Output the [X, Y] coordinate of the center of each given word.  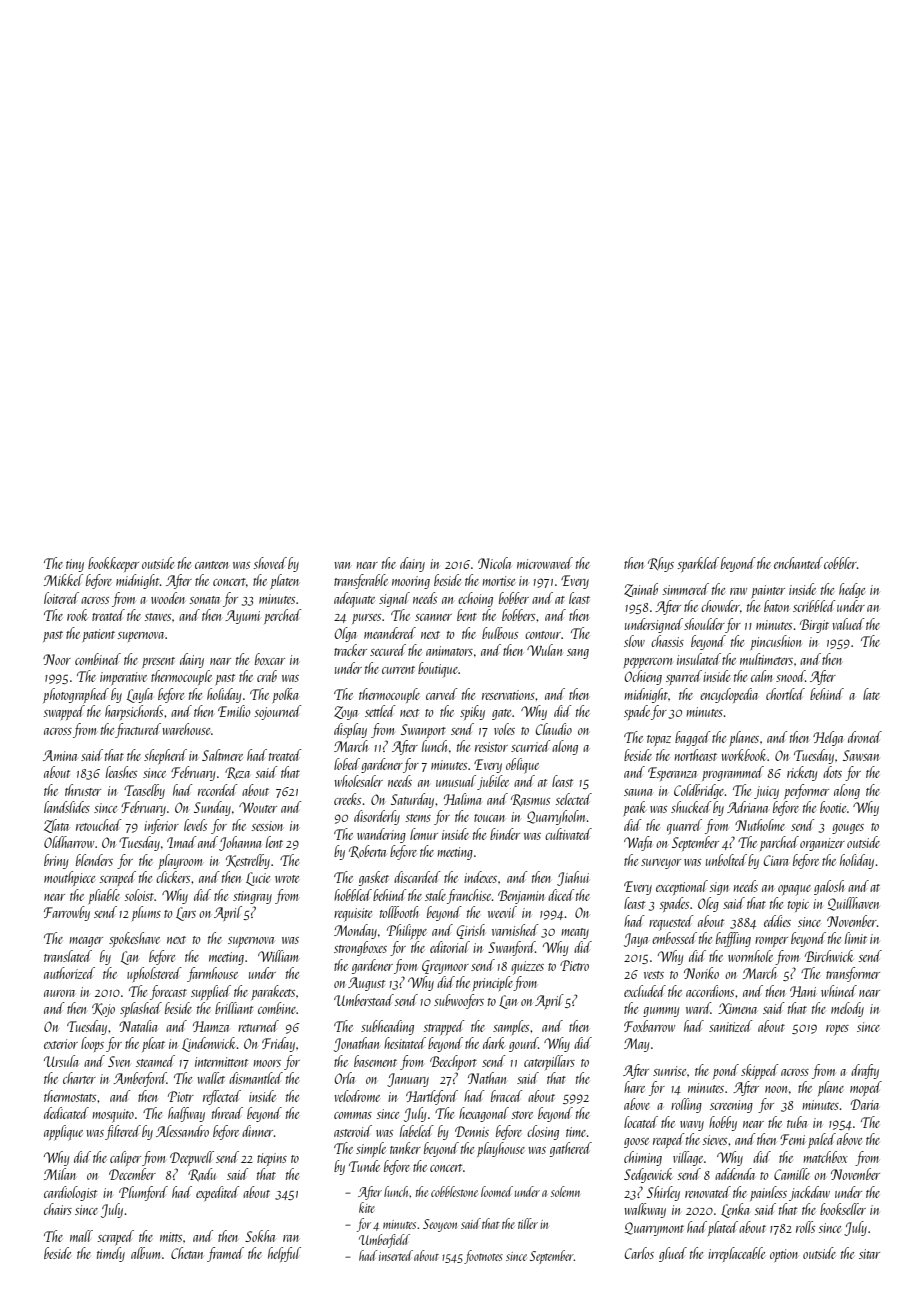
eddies [777, 921]
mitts [171, 1237]
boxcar [270, 659]
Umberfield [384, 1241]
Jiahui [573, 878]
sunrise [669, 1071]
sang [578, 654]
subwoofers [459, 1001]
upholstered [154, 974]
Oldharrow [69, 842]
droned [865, 737]
